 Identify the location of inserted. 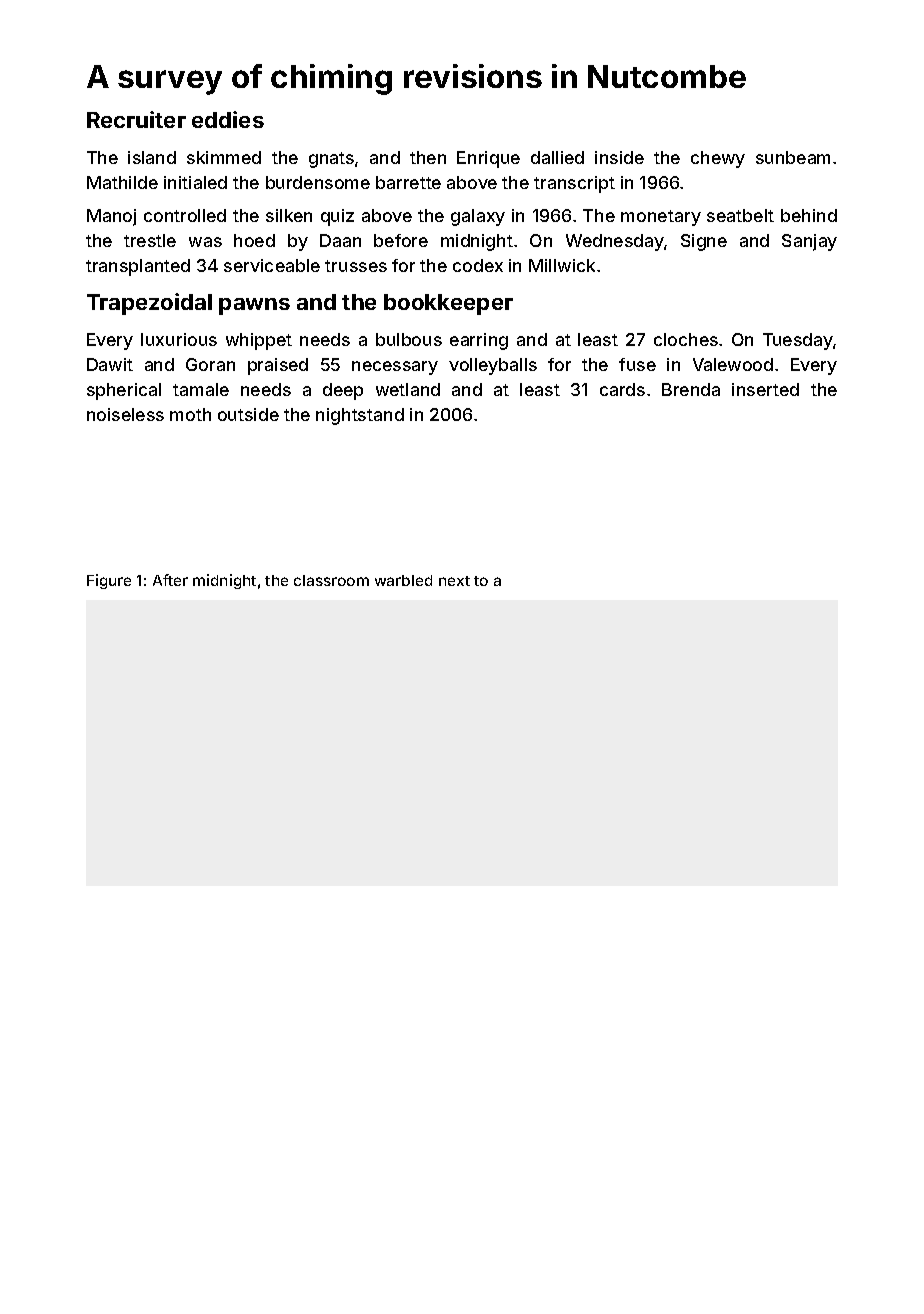
(765, 389).
